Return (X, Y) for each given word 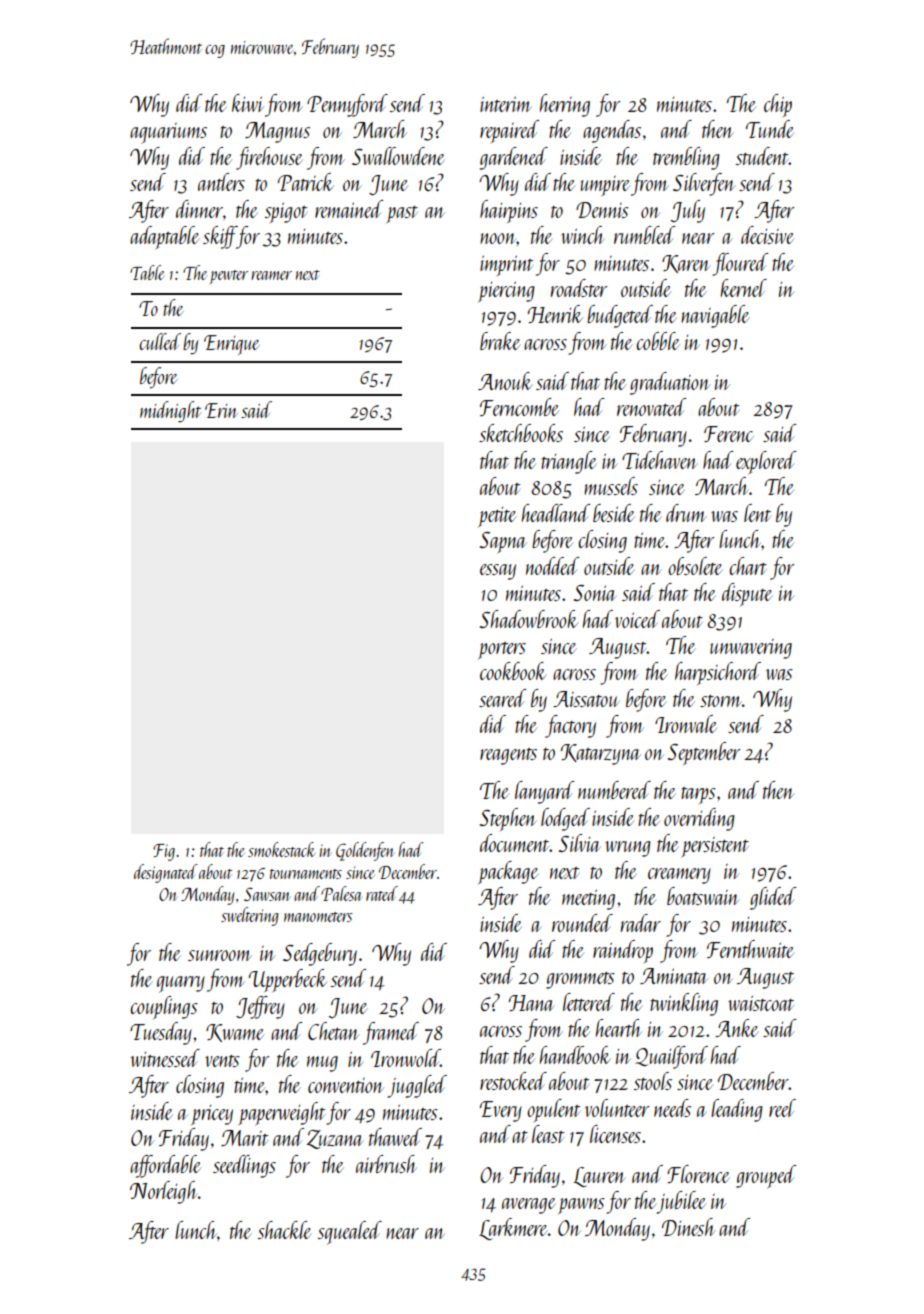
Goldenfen (365, 851)
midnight (170, 412)
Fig (164, 852)
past (402, 214)
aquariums (168, 133)
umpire (605, 186)
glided (773, 898)
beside (614, 513)
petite (497, 517)
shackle (285, 1230)
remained (349, 209)
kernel (743, 288)
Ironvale (686, 724)
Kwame (235, 1033)
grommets (580, 980)
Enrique (231, 345)
